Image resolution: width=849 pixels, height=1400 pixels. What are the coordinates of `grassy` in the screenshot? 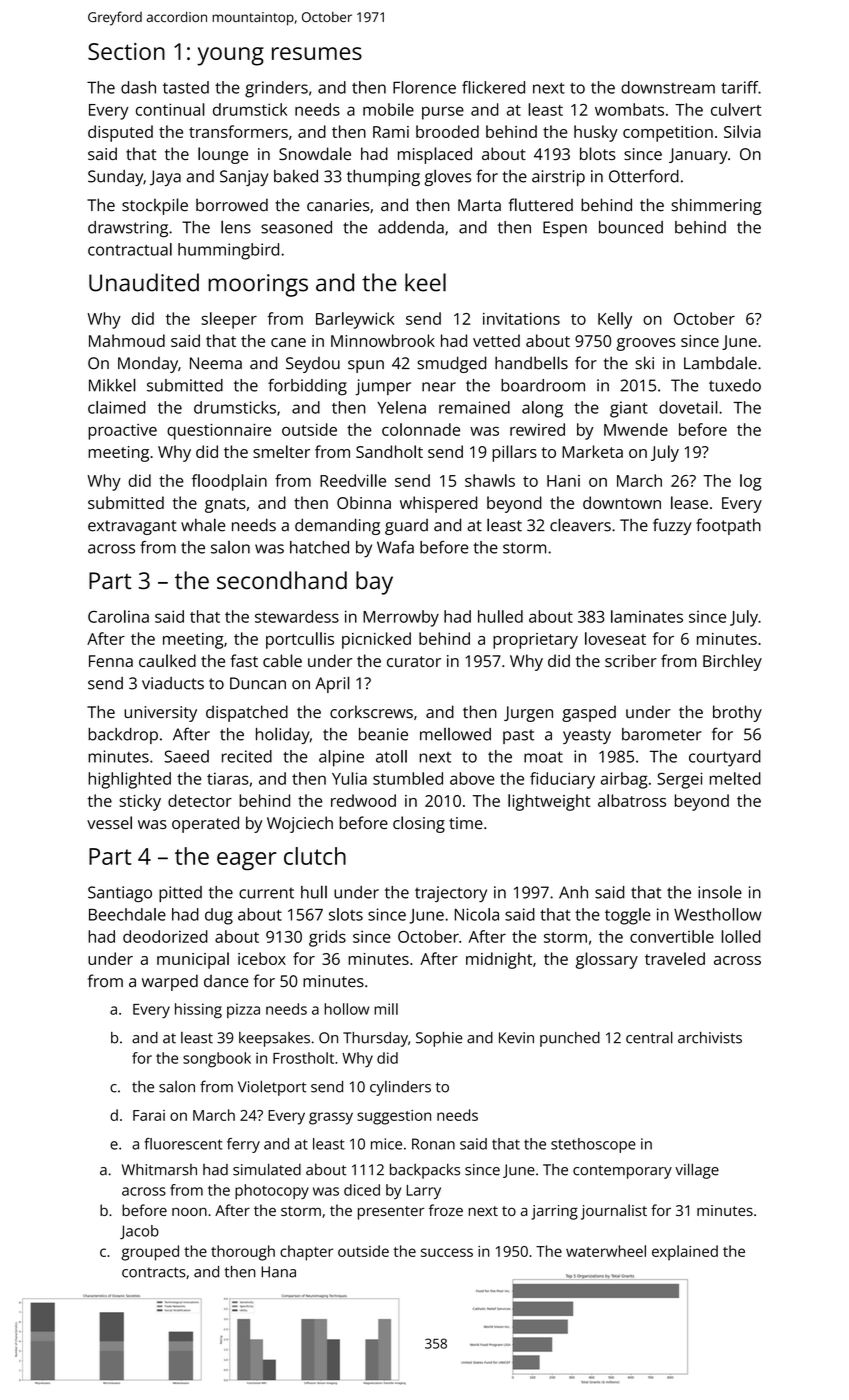 It's located at (331, 1118).
